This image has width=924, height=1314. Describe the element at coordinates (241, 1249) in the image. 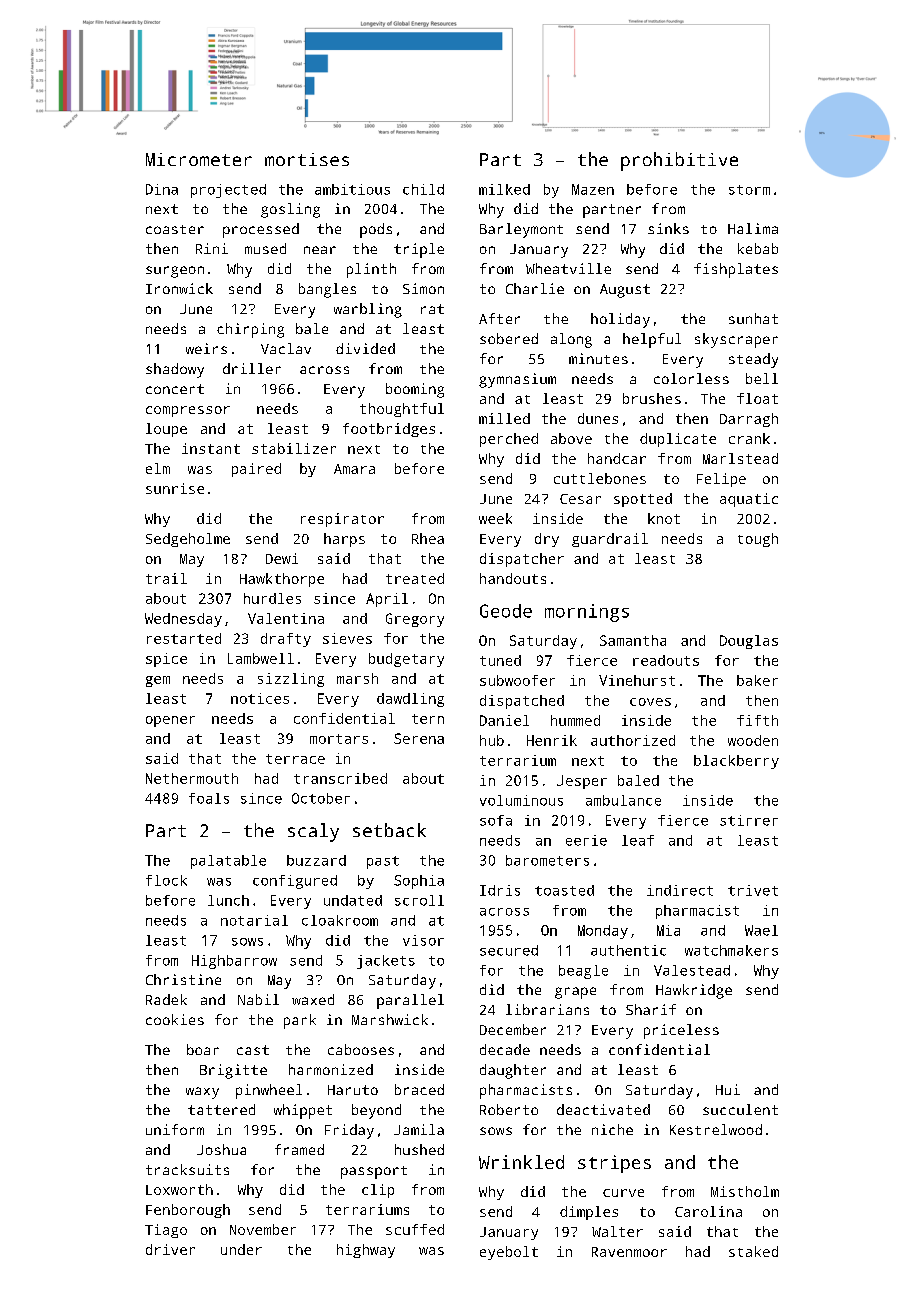

I see `under` at that location.
